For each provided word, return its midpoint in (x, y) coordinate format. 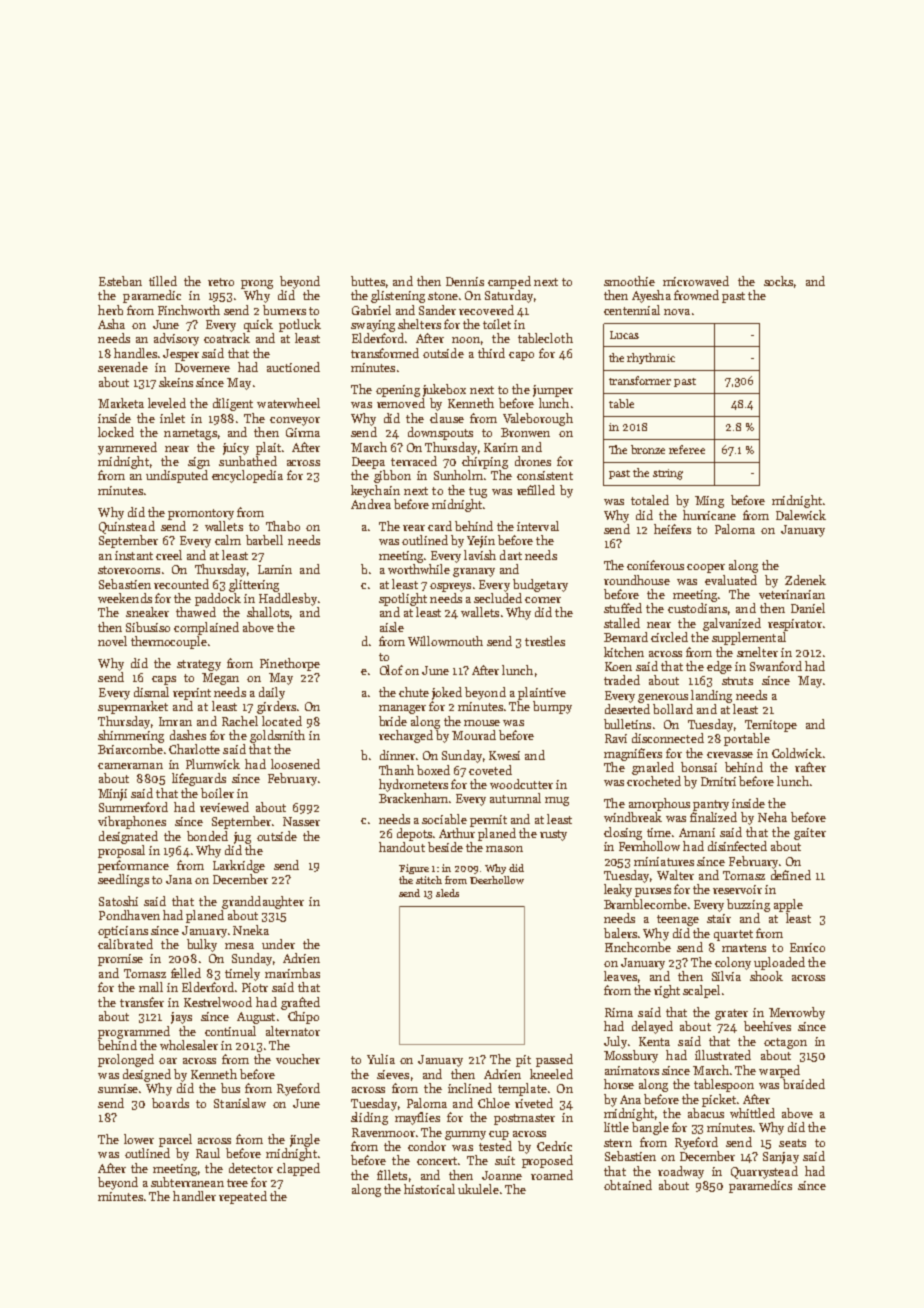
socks (778, 281)
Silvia (726, 976)
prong (257, 284)
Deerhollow (497, 880)
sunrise (118, 1088)
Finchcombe (638, 947)
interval (538, 526)
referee (687, 449)
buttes (368, 281)
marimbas (292, 973)
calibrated (125, 944)
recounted (181, 584)
